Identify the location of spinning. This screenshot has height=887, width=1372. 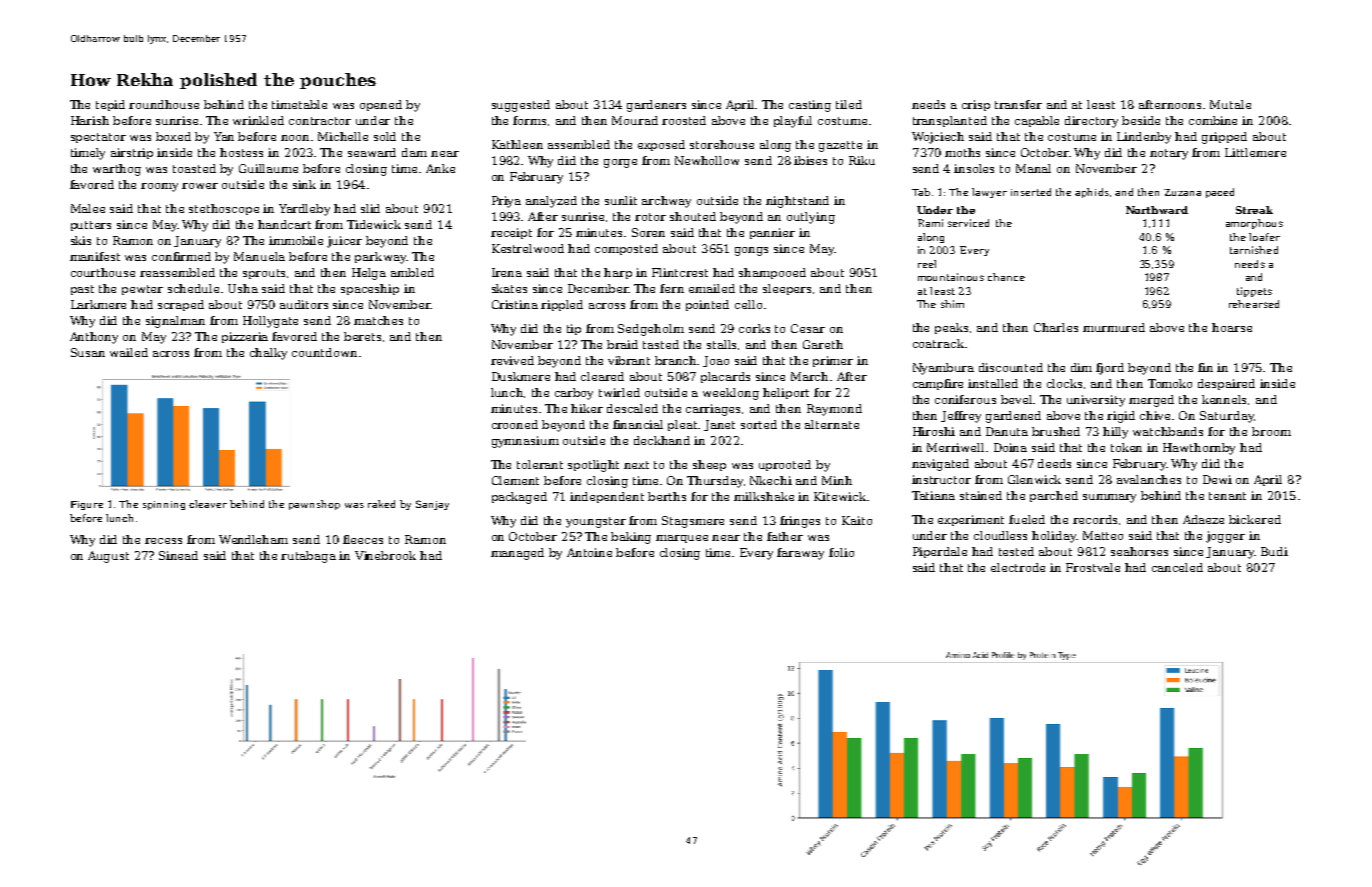
(164, 505).
